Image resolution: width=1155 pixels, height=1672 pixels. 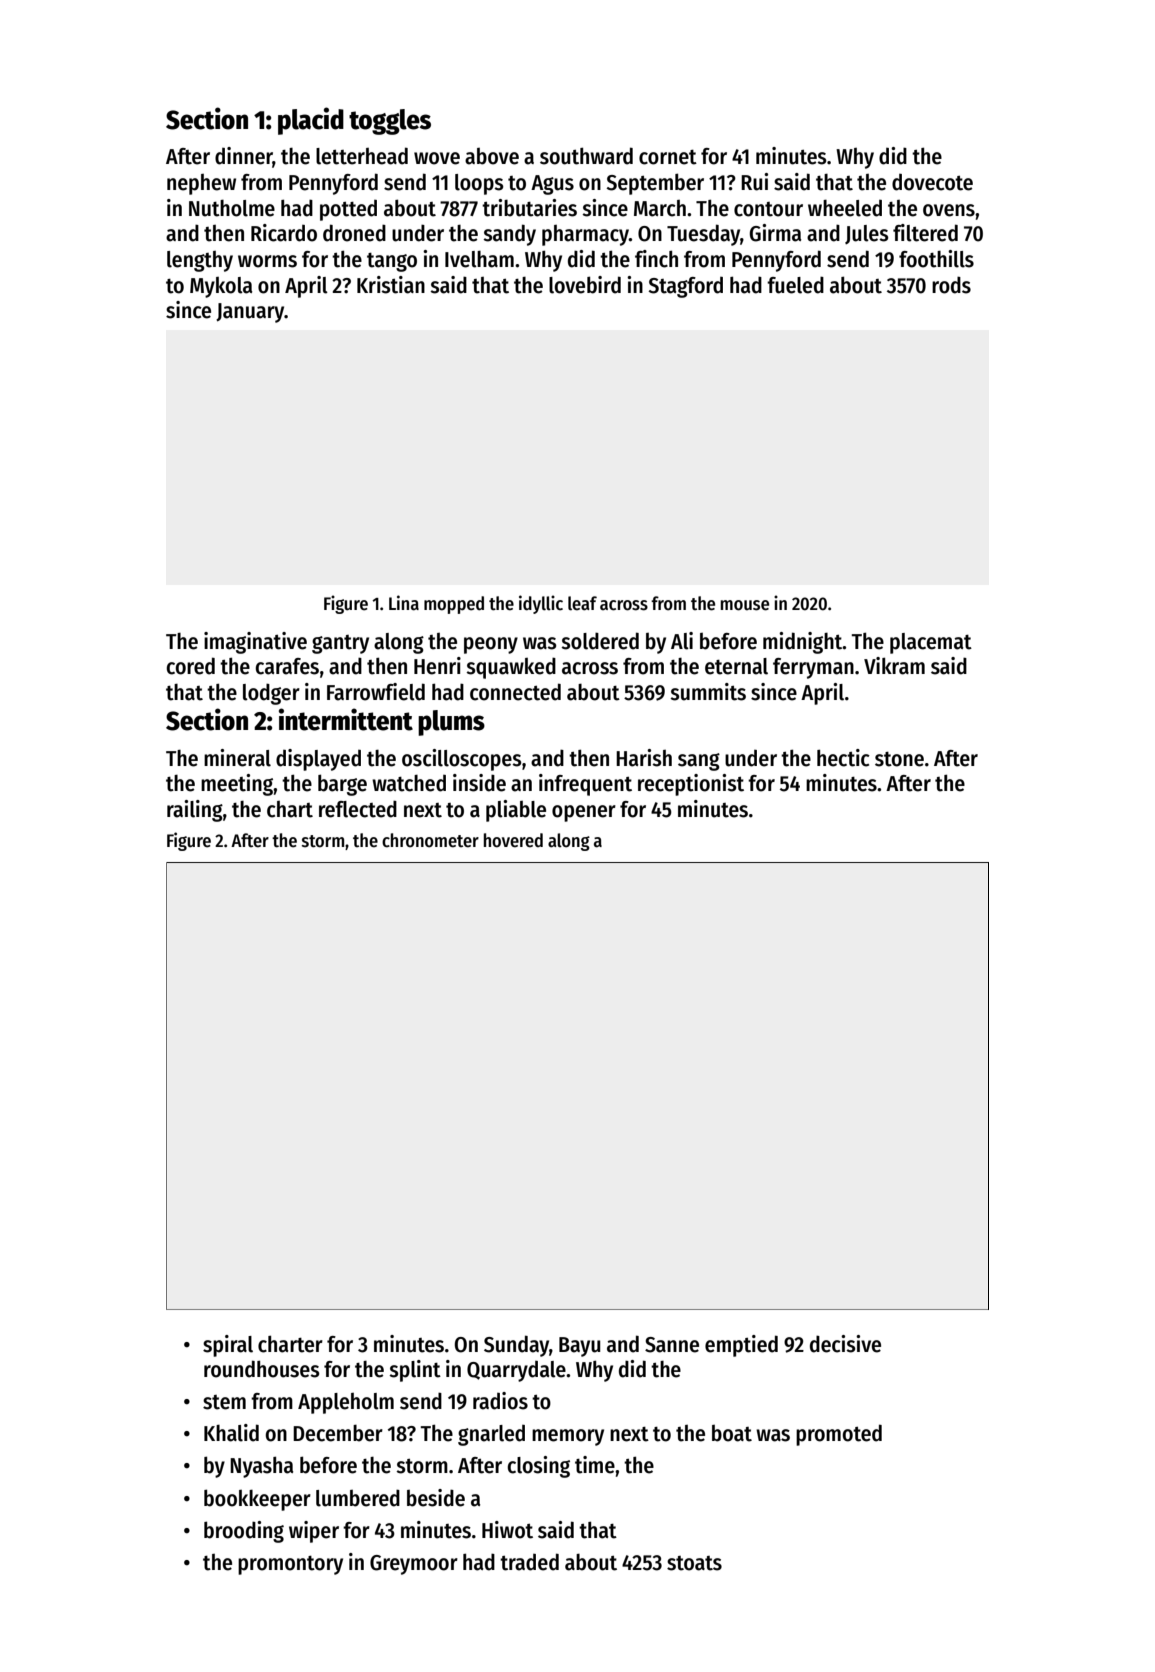 I want to click on dovecote, so click(x=932, y=182).
